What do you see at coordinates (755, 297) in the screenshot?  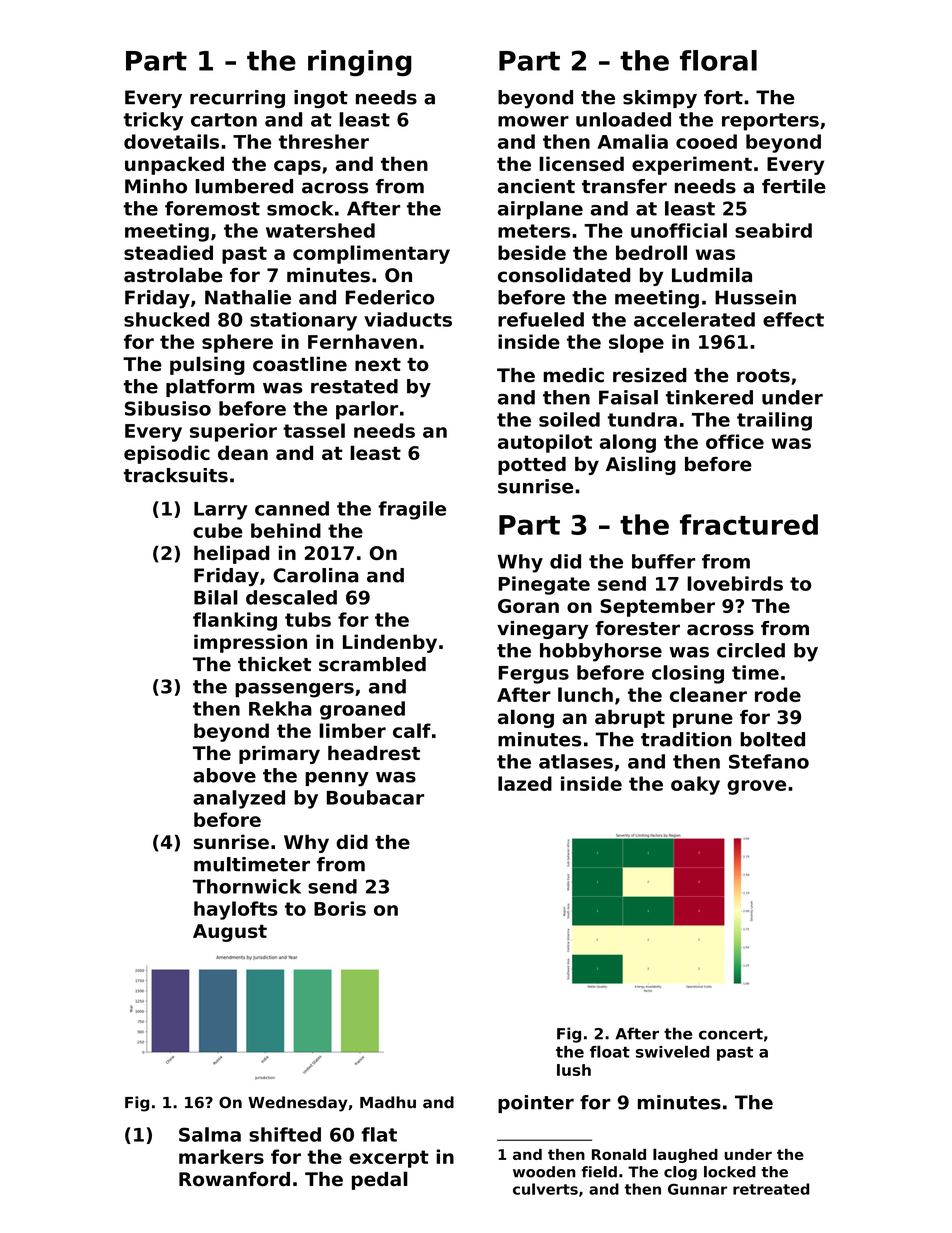 I see `Hussein` at bounding box center [755, 297].
